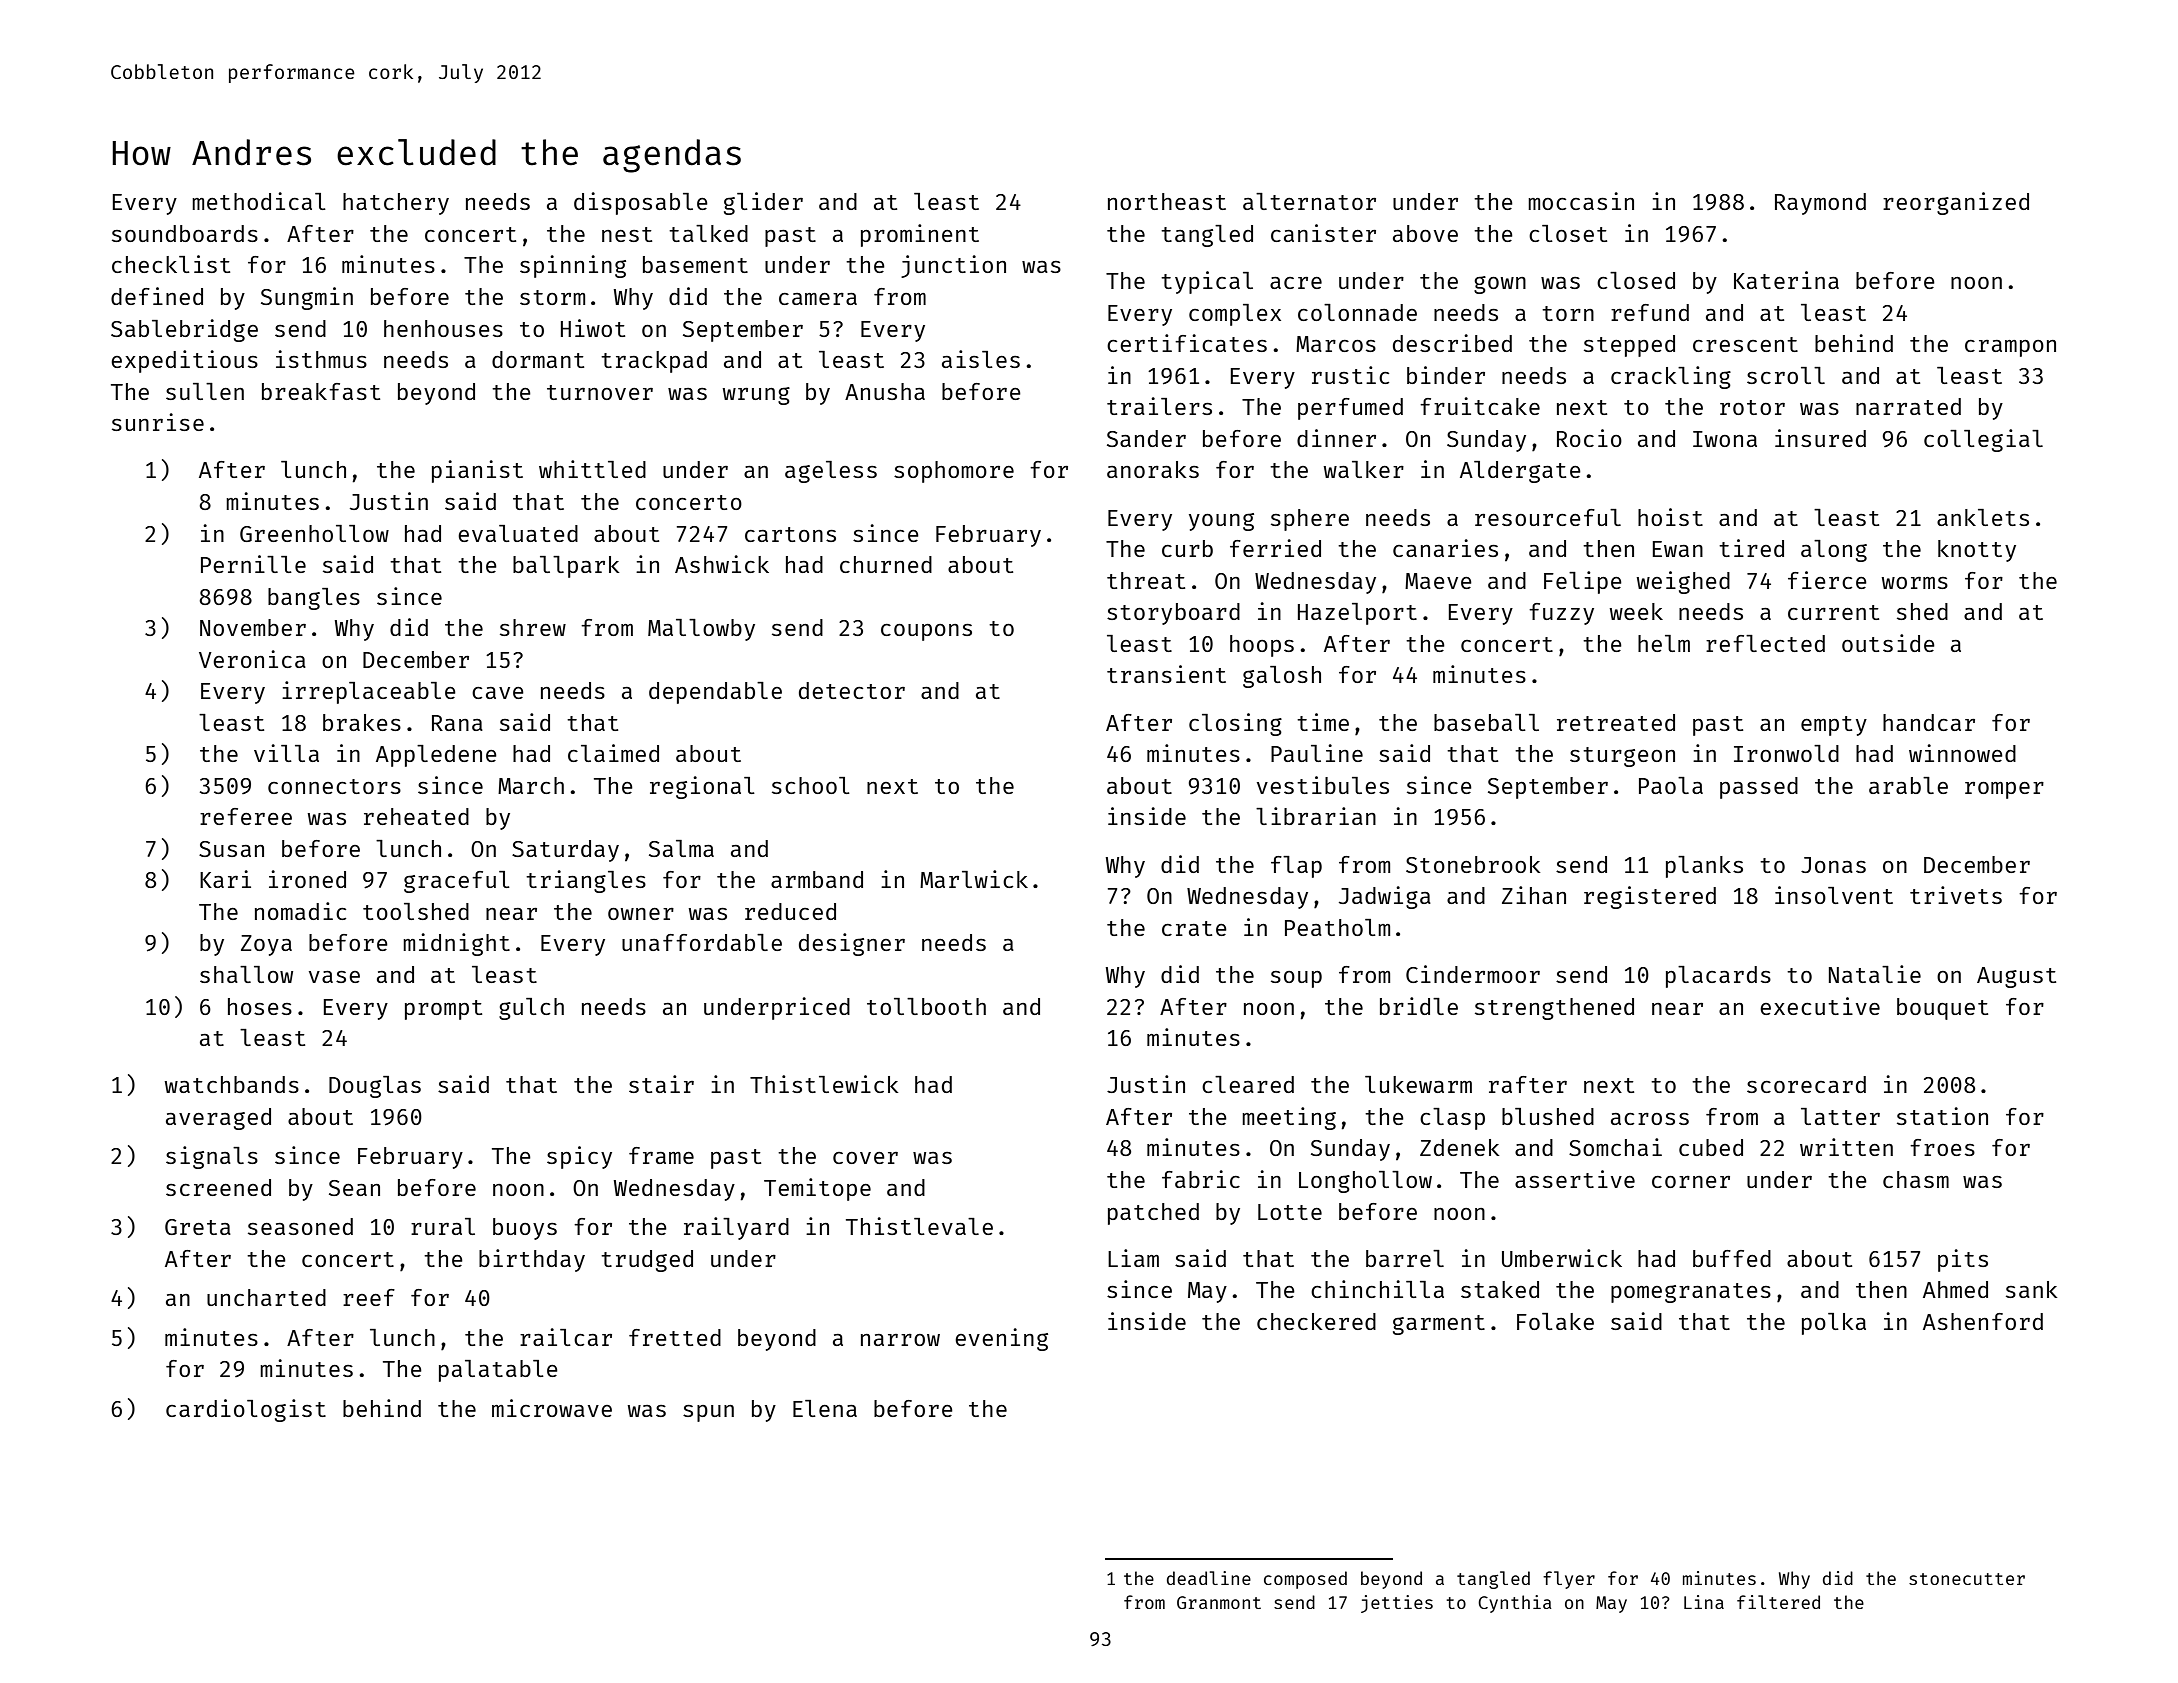  What do you see at coordinates (926, 1006) in the screenshot?
I see `tollbooth` at bounding box center [926, 1006].
